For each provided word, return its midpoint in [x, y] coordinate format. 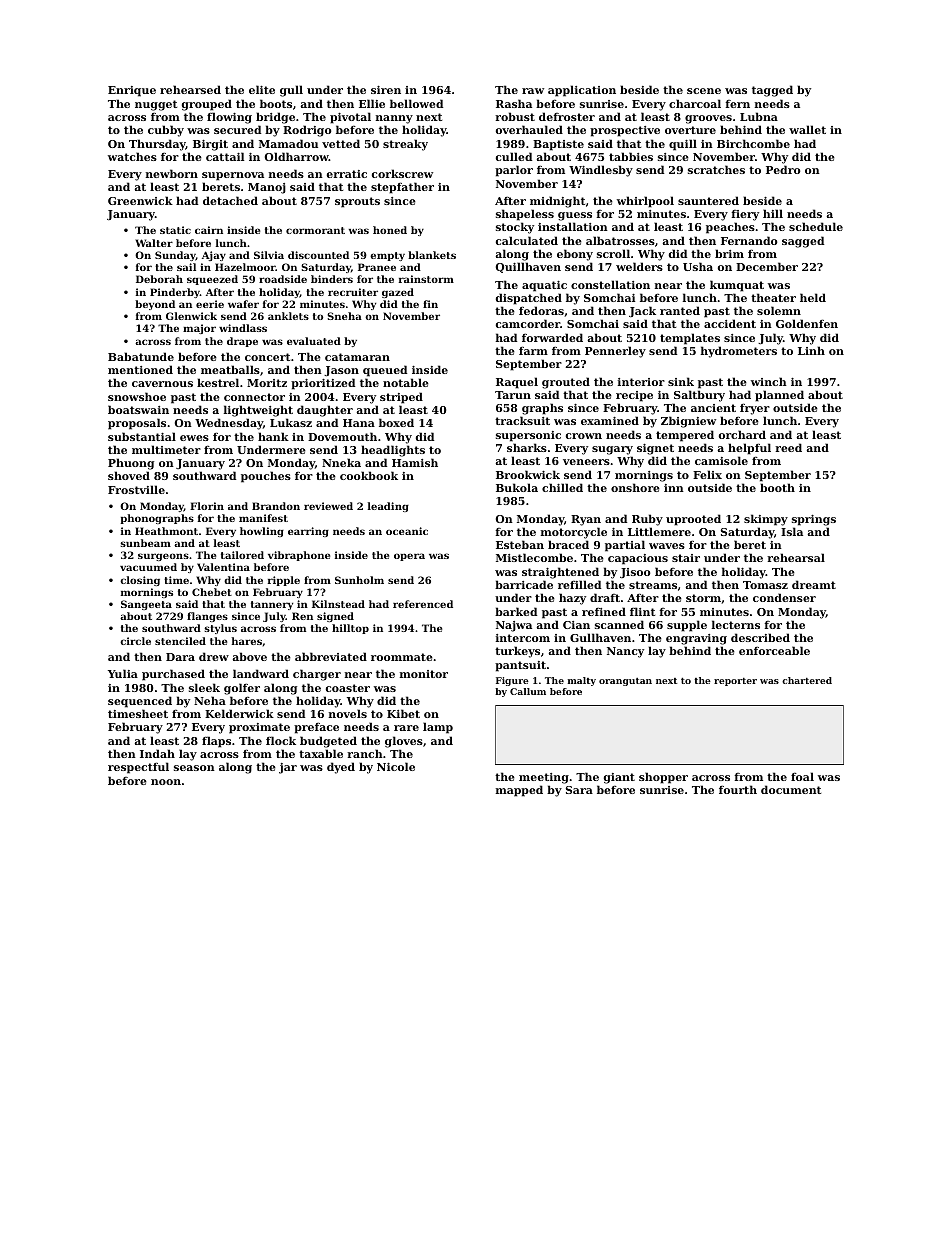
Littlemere [659, 531]
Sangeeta [146, 605]
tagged [772, 91]
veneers [586, 462]
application [582, 91]
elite [262, 89]
